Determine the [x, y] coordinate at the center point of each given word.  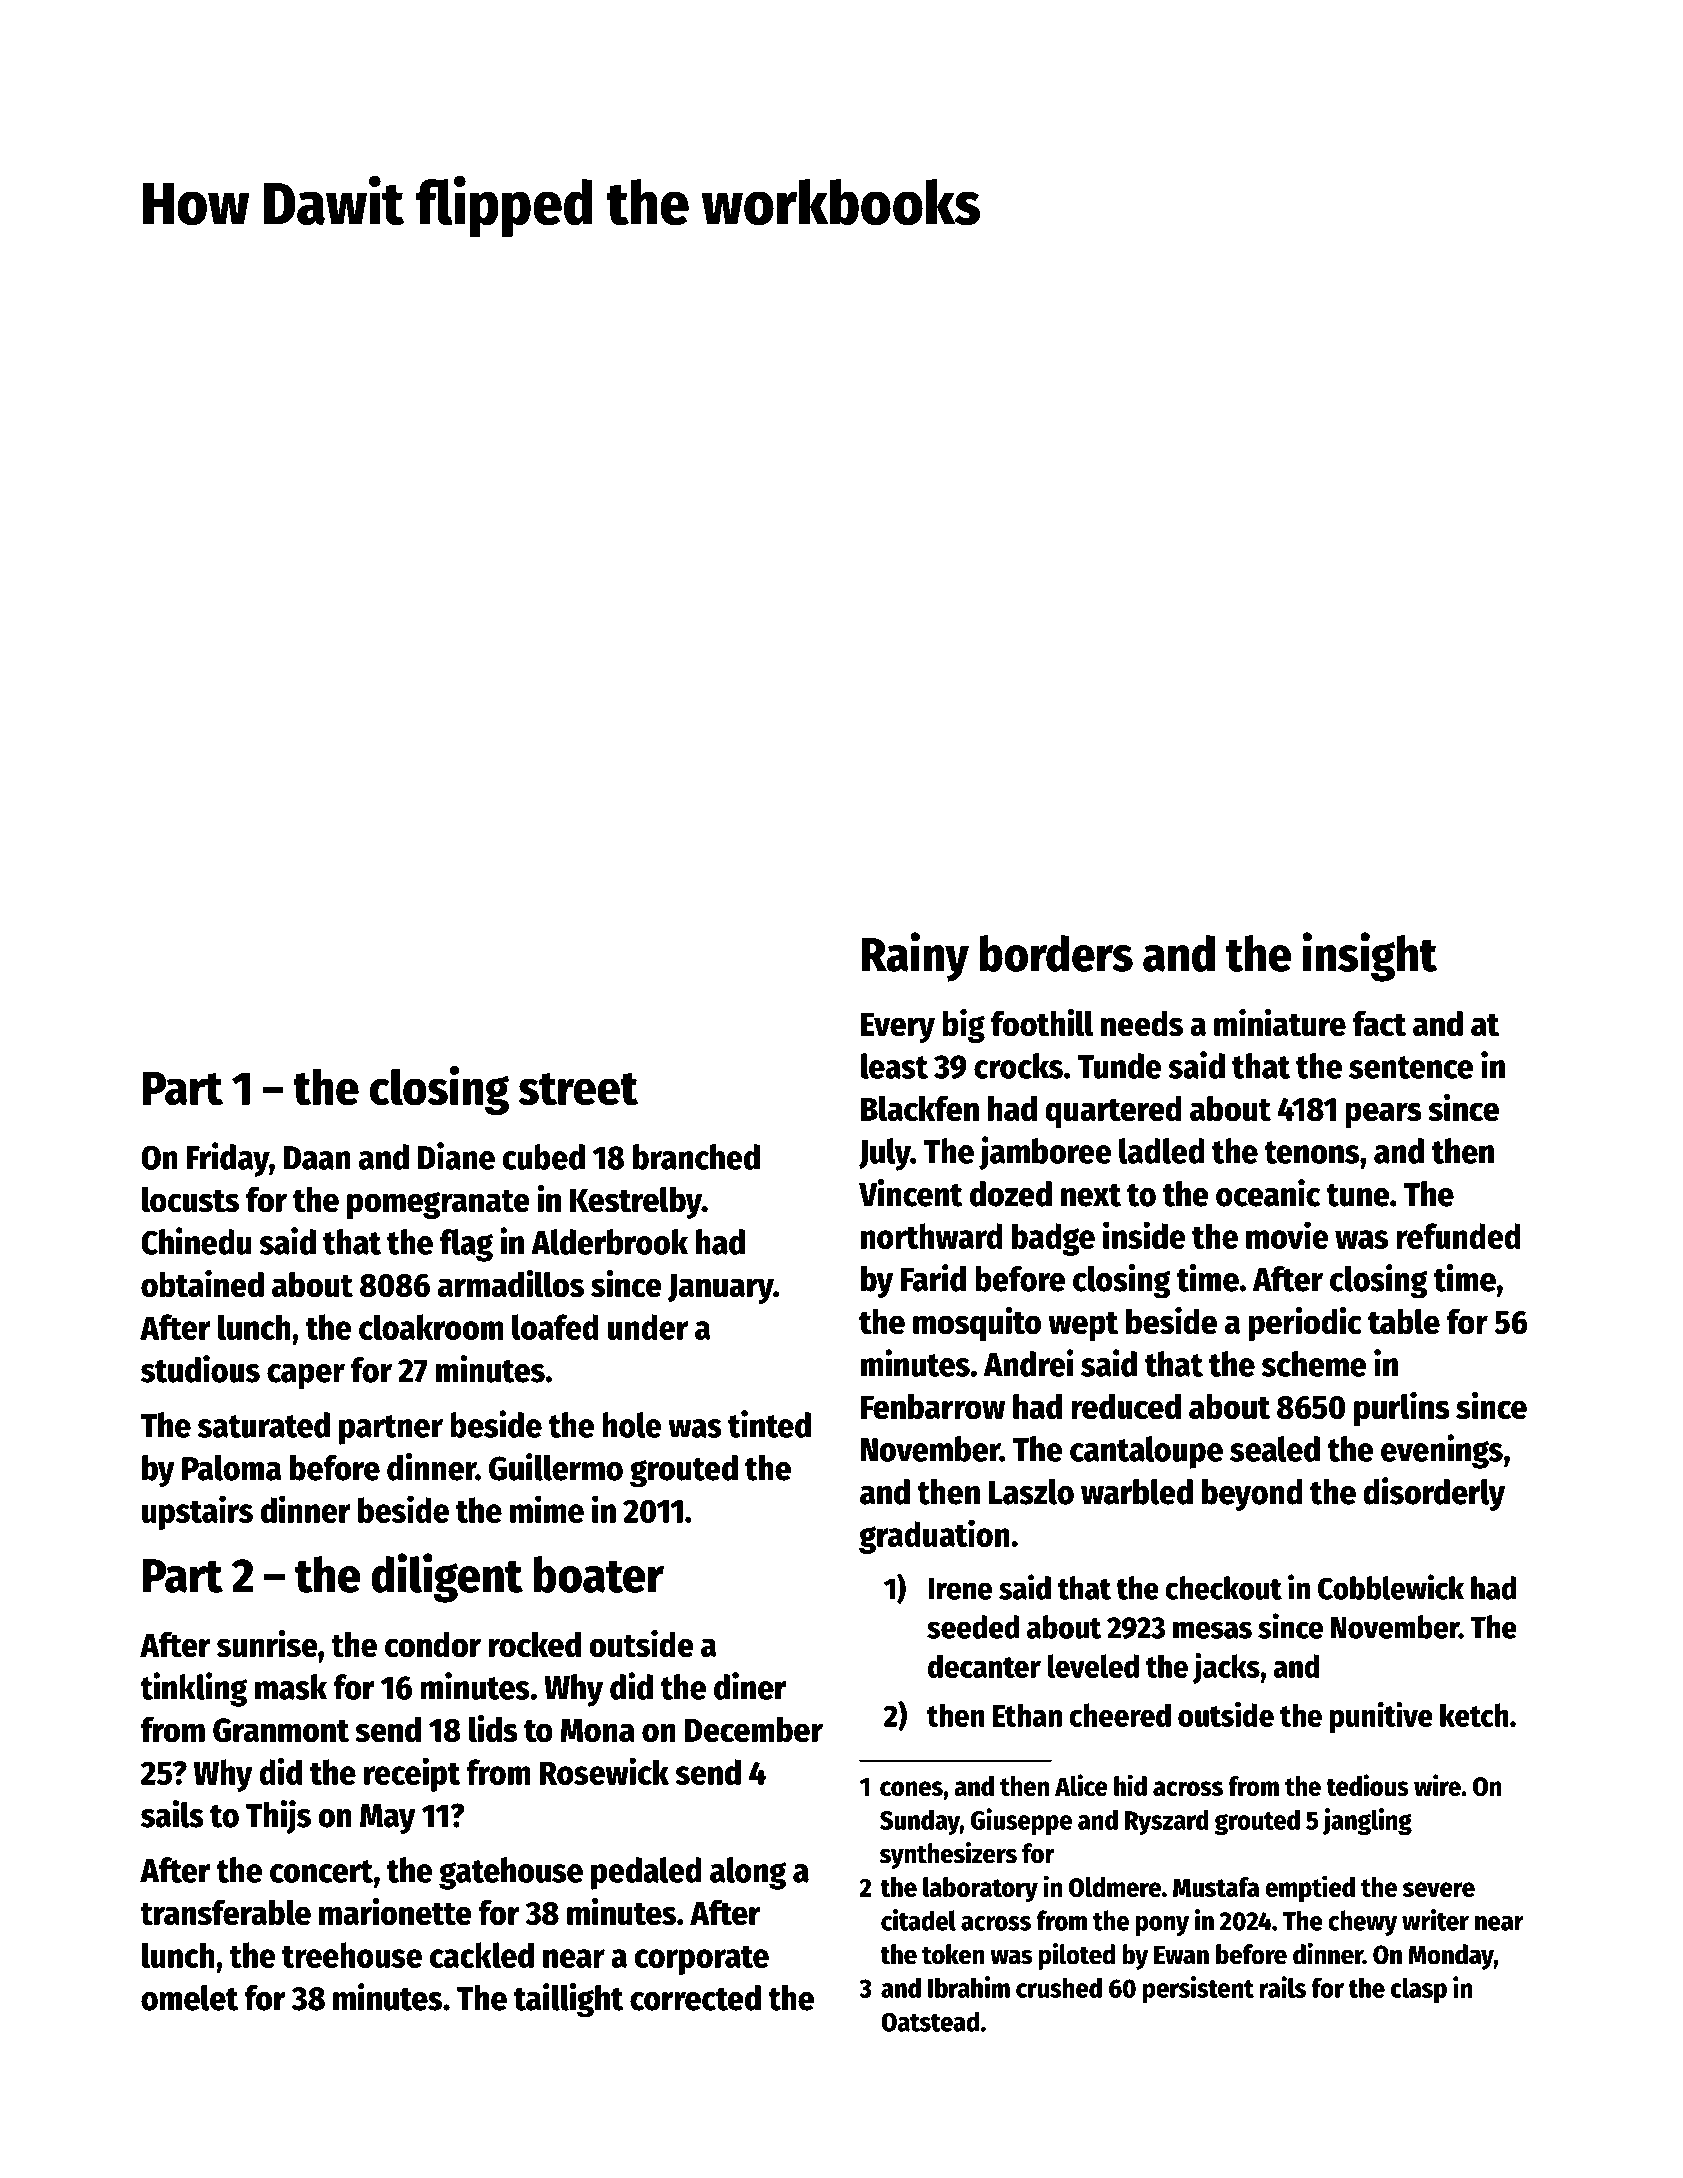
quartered [1113, 1111]
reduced [1126, 1406]
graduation [934, 1536]
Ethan [1027, 1715]
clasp [1419, 1990]
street [578, 1089]
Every [898, 1028]
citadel [918, 1920]
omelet [189, 1998]
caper [306, 1377]
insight [1370, 957]
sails [172, 1814]
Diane [456, 1156]
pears [1383, 1115]
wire [1437, 1785]
